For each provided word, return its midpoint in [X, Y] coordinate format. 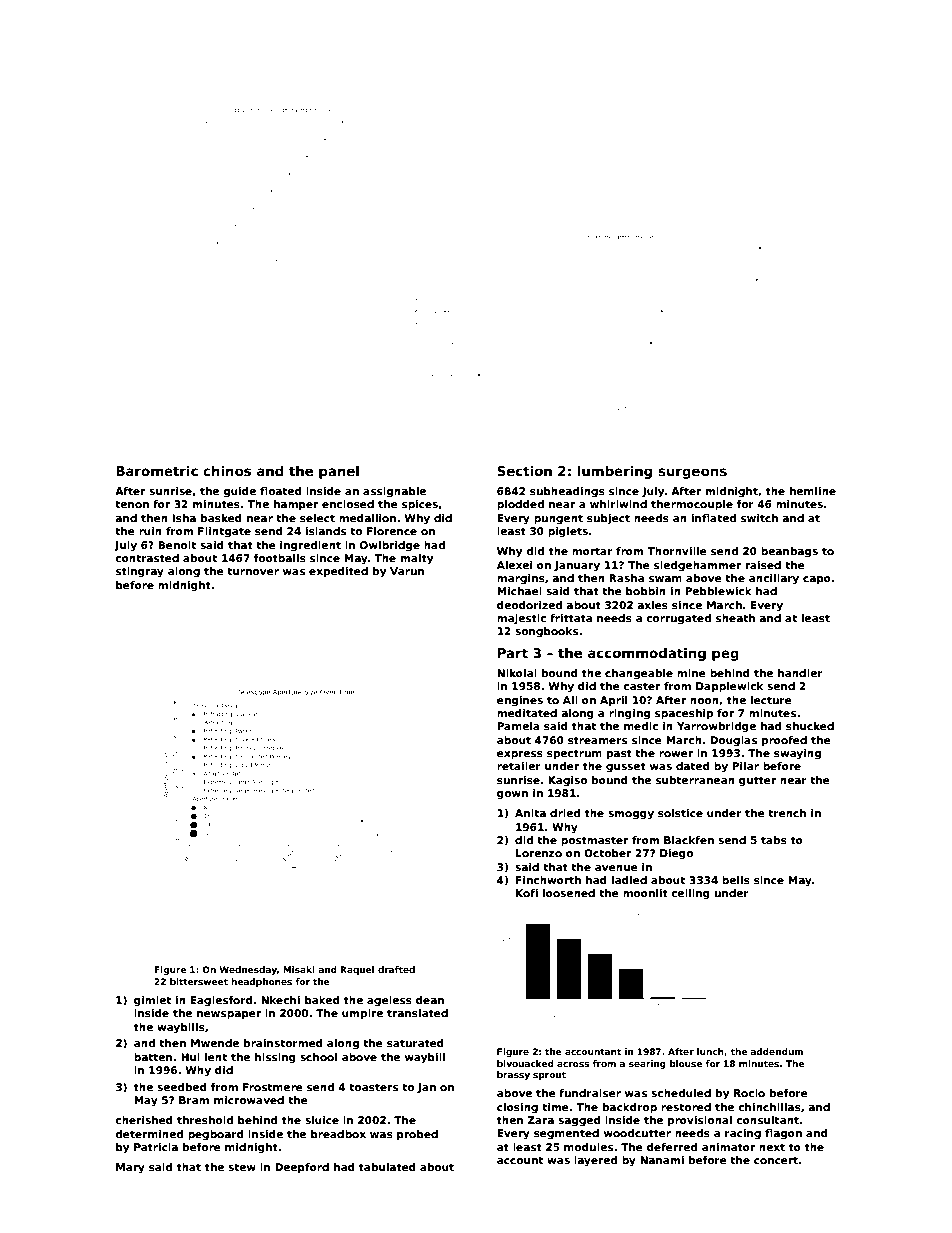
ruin [150, 531]
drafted [396, 969]
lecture [771, 700]
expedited [338, 572]
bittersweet [199, 981]
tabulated [387, 1167]
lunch [710, 1051]
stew [242, 1167]
